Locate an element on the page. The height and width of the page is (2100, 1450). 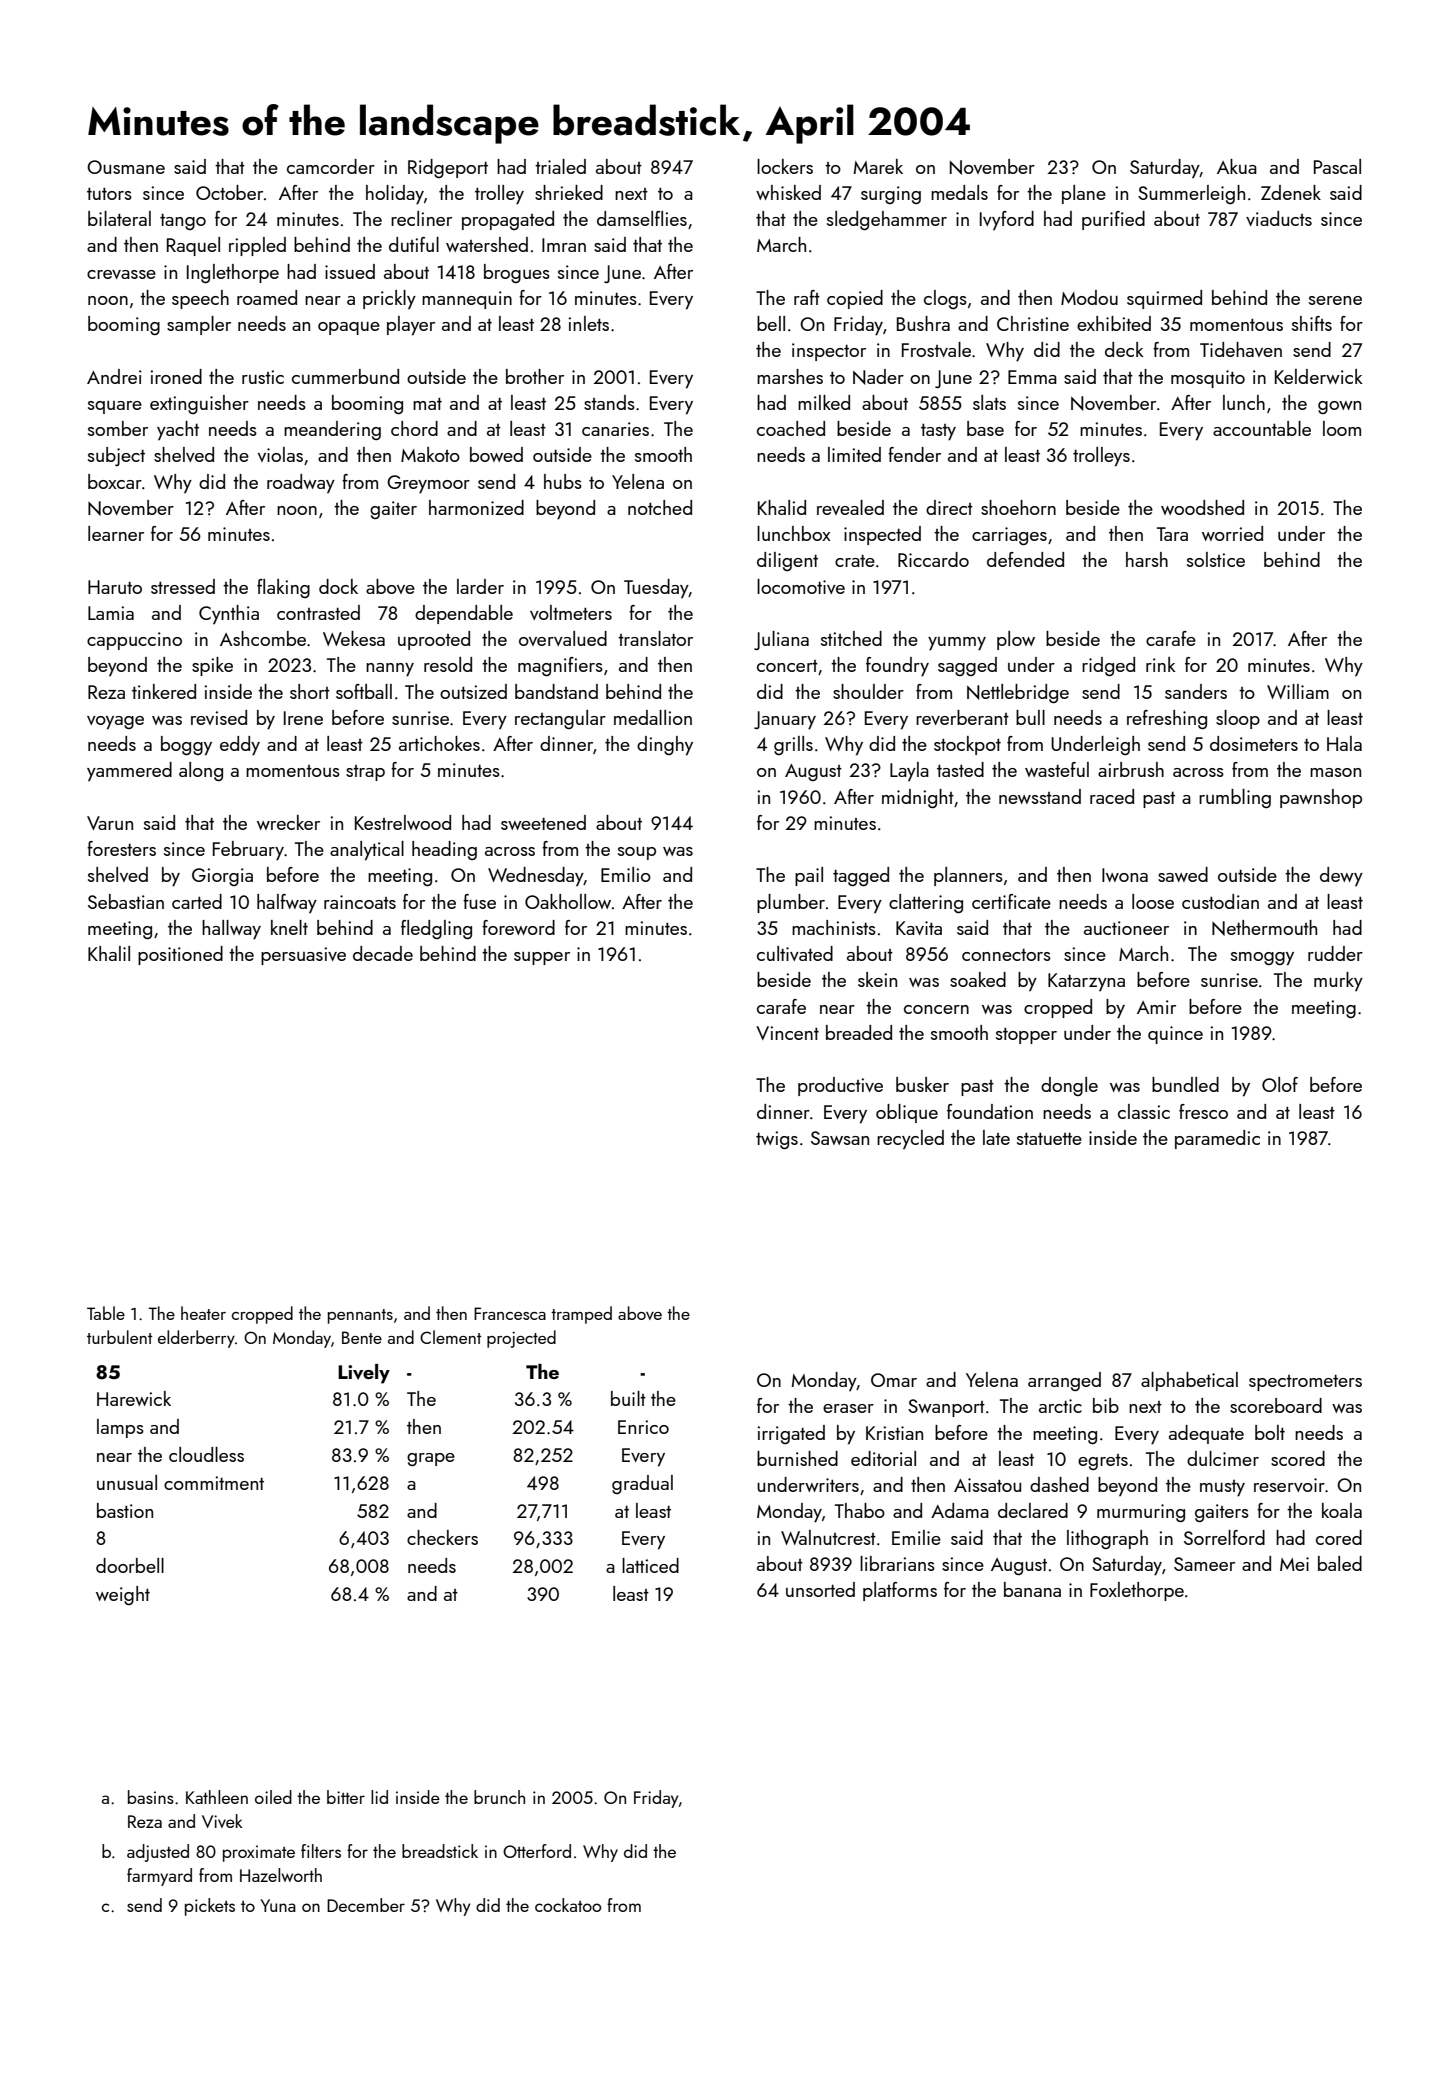
damselflies is located at coordinates (642, 218).
